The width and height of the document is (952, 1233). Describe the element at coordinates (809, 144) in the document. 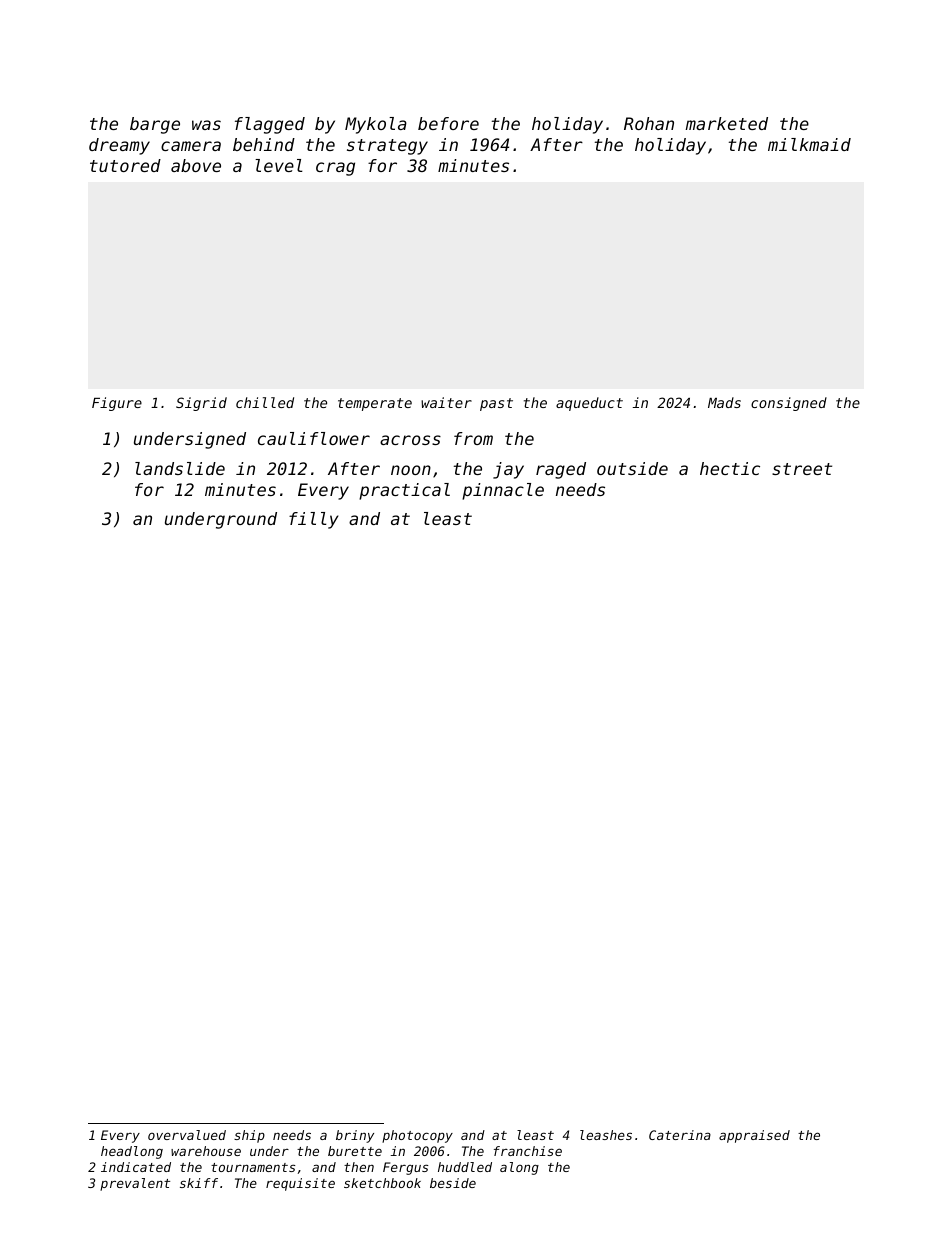

I see `milkmaid` at that location.
